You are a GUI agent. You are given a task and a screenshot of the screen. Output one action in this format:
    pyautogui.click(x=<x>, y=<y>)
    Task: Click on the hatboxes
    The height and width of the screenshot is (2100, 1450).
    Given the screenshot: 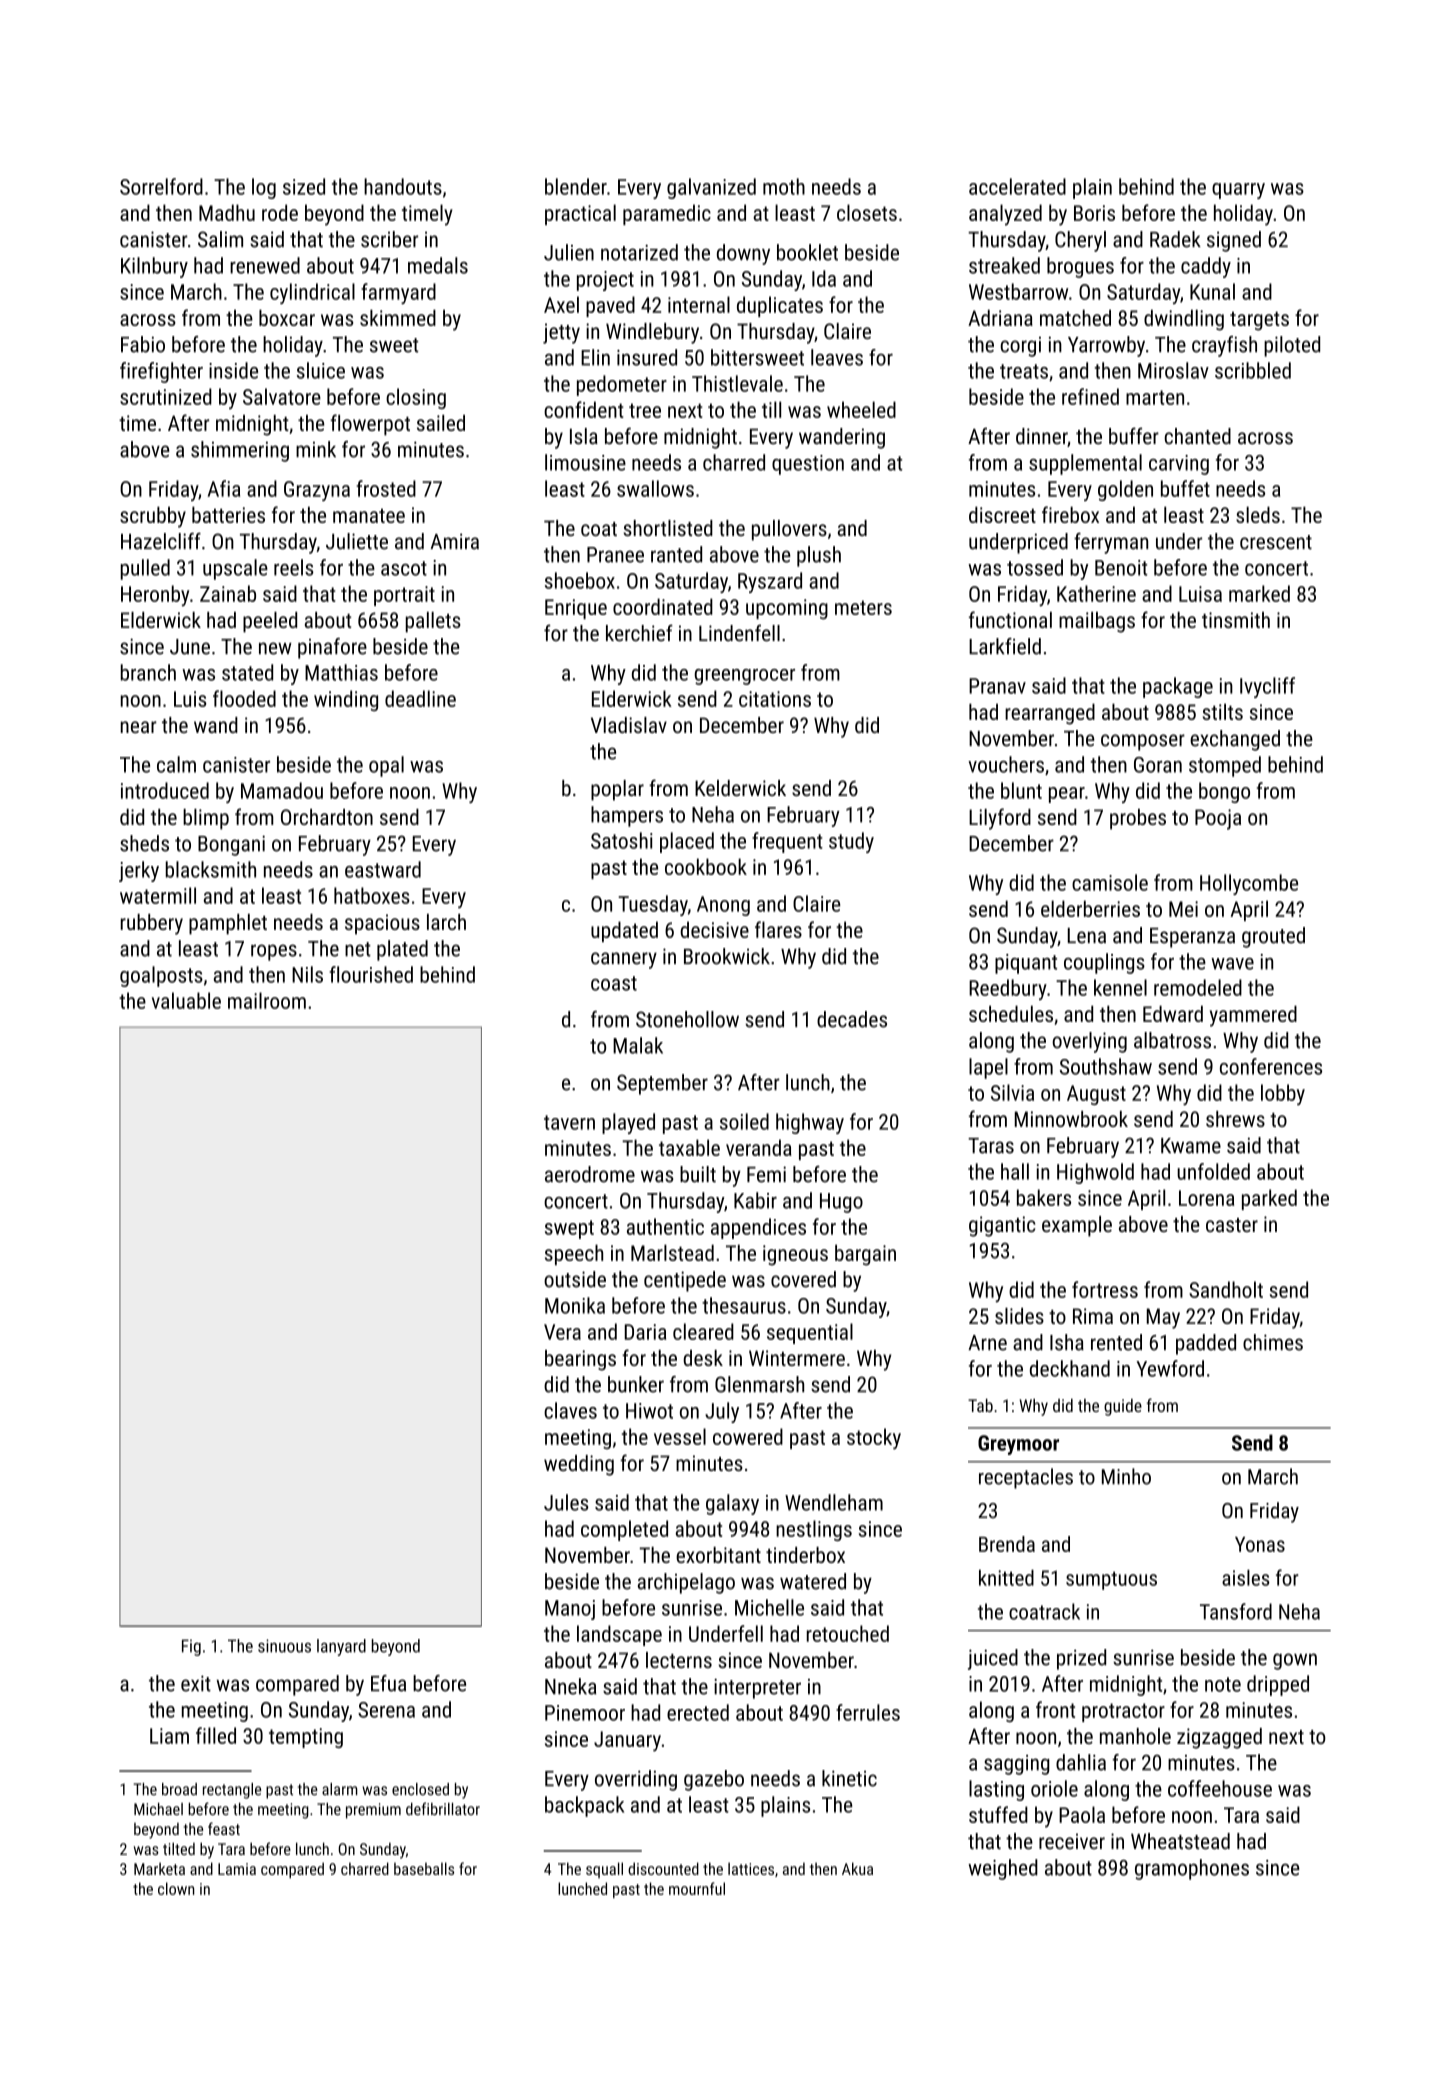 What is the action you would take?
    pyautogui.click(x=372, y=895)
